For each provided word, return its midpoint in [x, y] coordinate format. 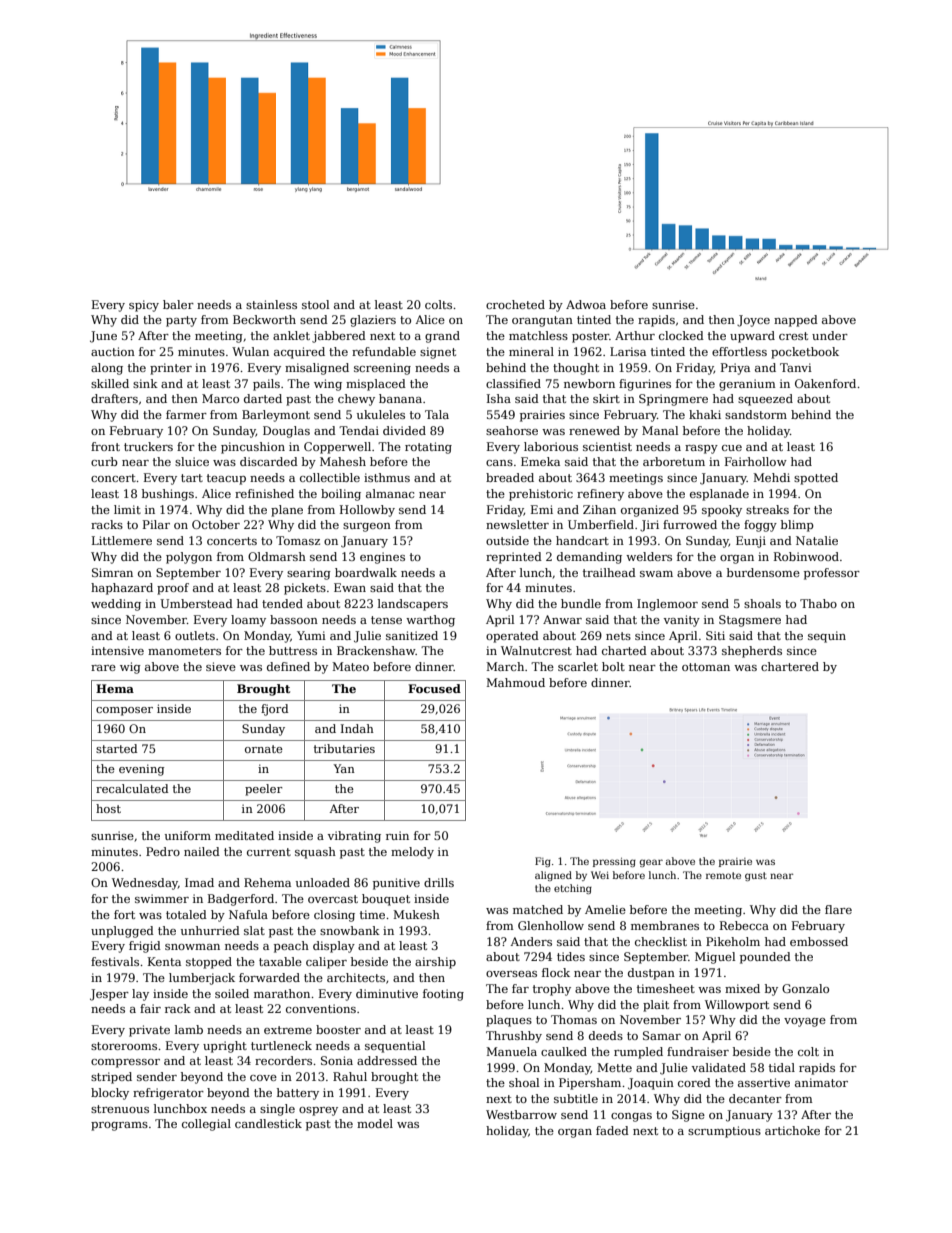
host [108, 808]
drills [439, 882]
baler [178, 304]
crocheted [515, 304]
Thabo [818, 603]
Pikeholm [733, 941]
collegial [206, 1125]
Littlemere [122, 540]
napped [796, 321]
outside [507, 540]
